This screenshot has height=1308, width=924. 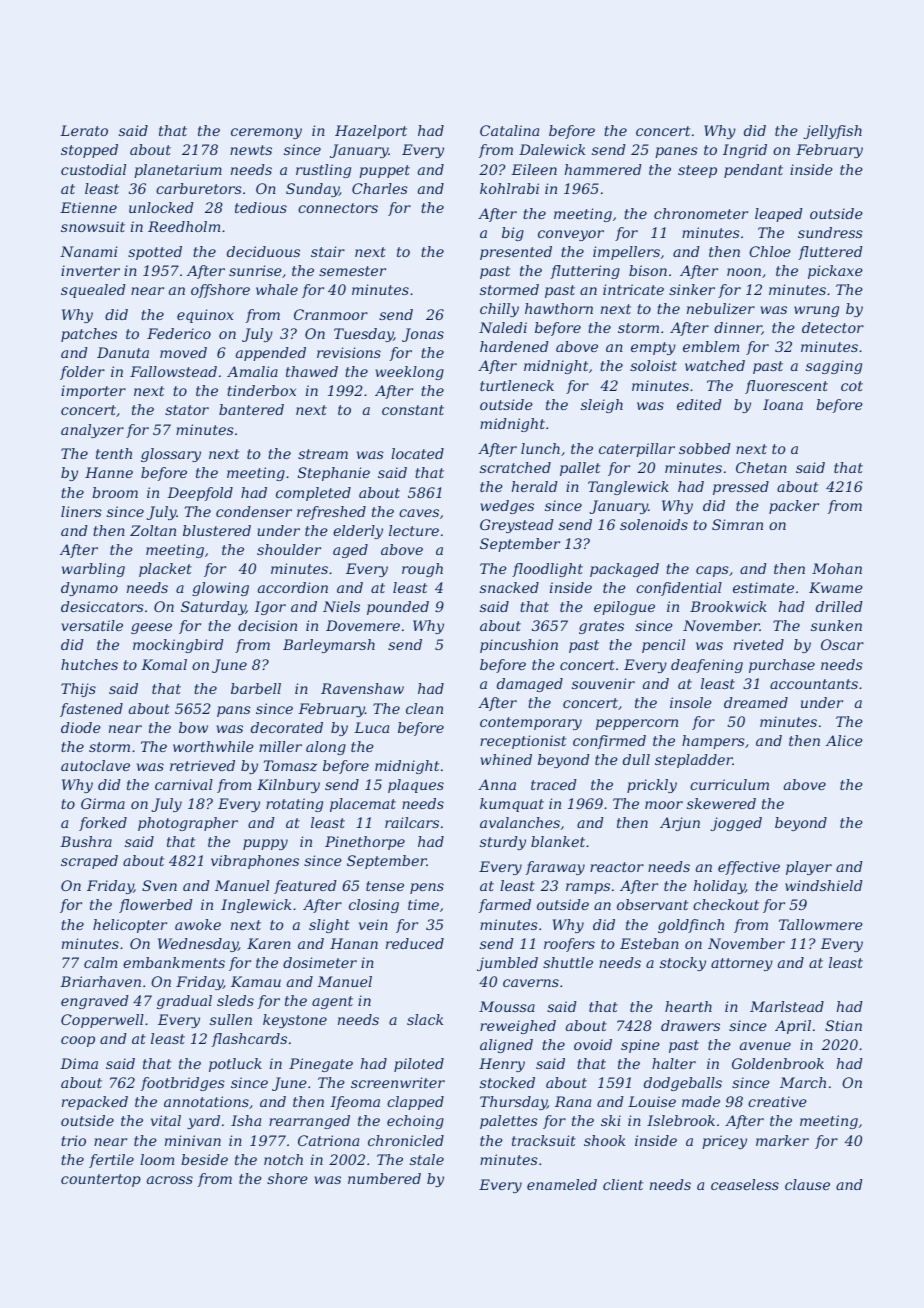 I want to click on notch, so click(x=283, y=1159).
